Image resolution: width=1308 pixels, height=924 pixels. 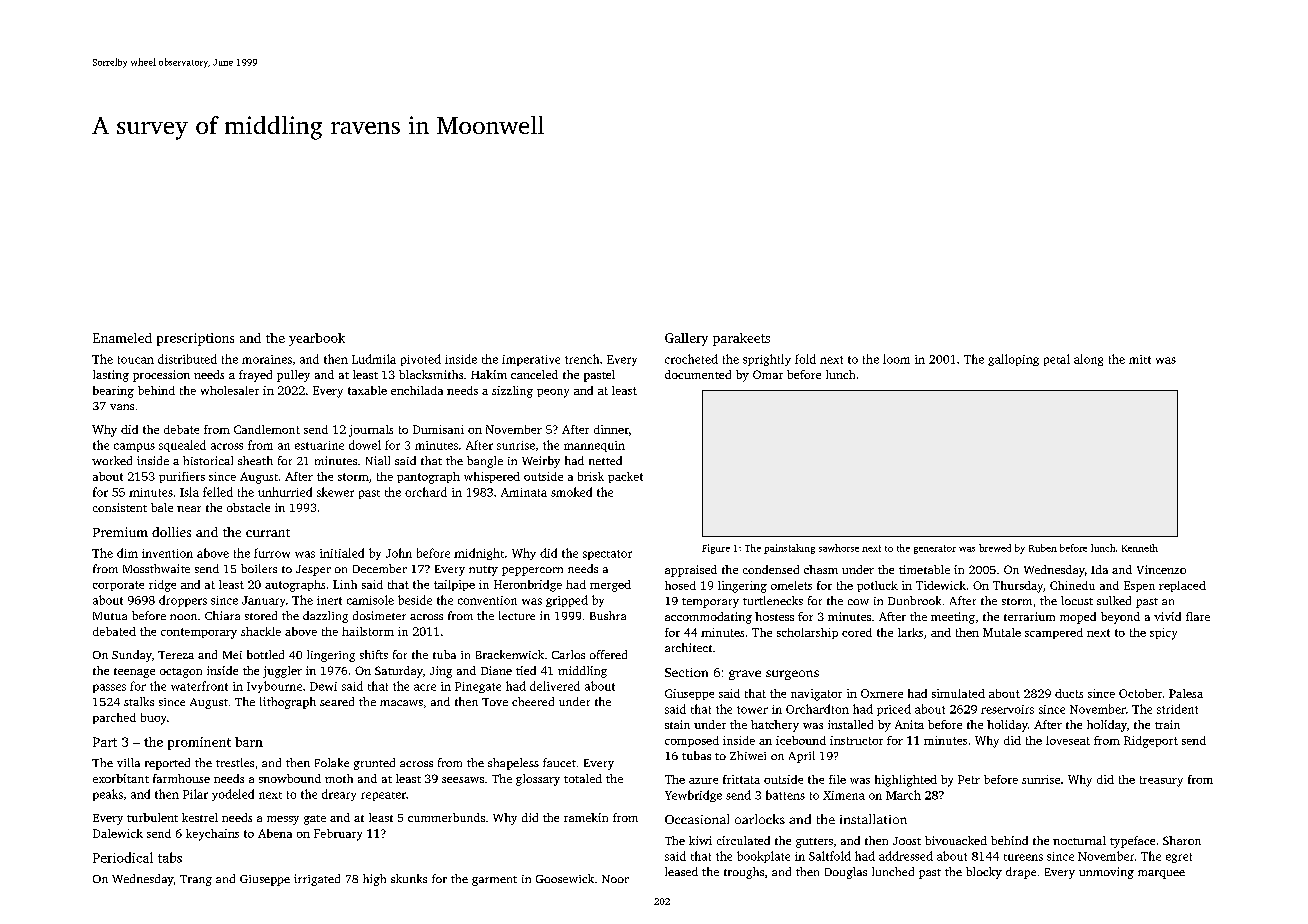 What do you see at coordinates (1013, 360) in the page?
I see `galloping` at bounding box center [1013, 360].
